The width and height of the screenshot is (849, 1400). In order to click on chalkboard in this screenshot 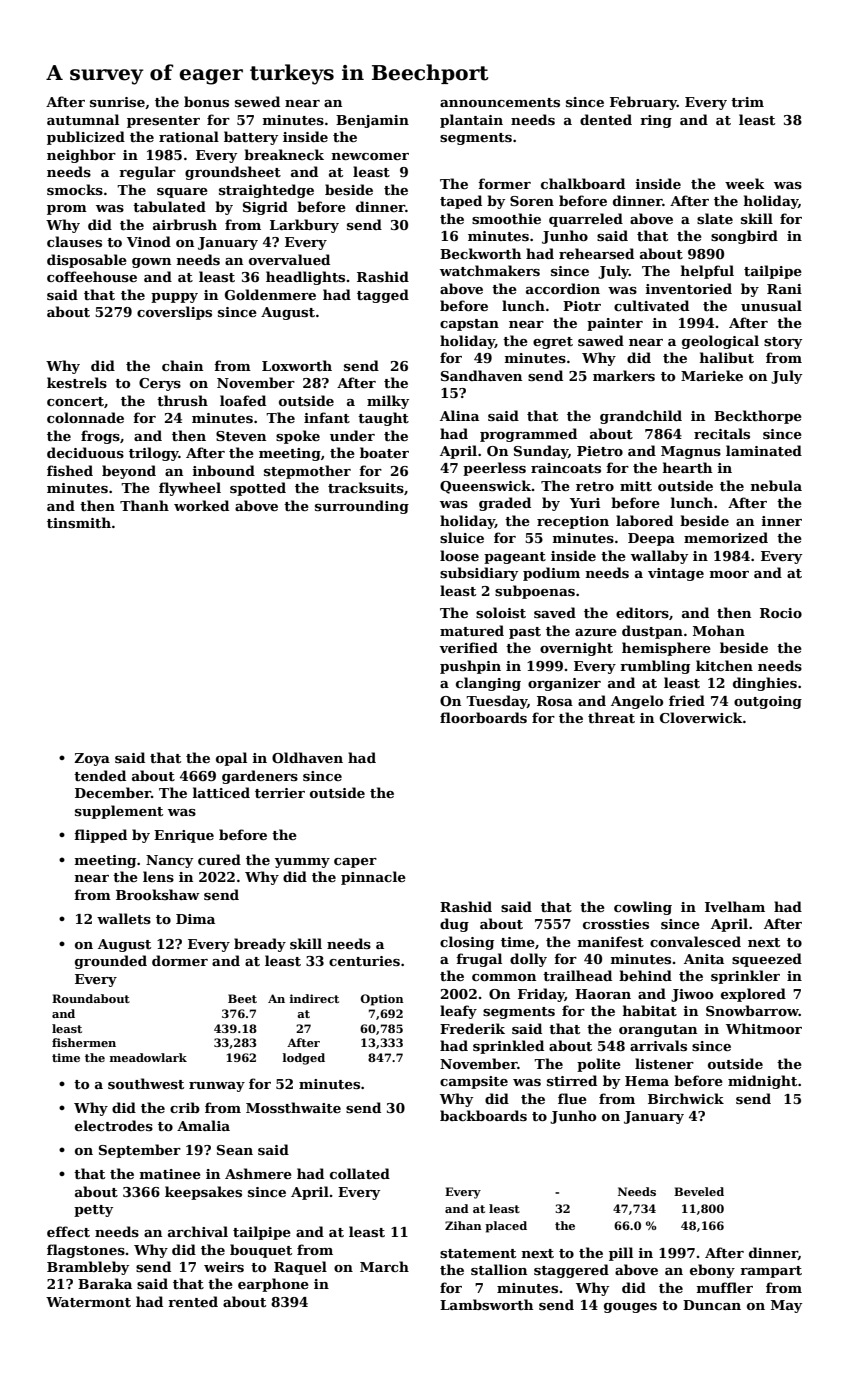, I will do `click(583, 183)`.
